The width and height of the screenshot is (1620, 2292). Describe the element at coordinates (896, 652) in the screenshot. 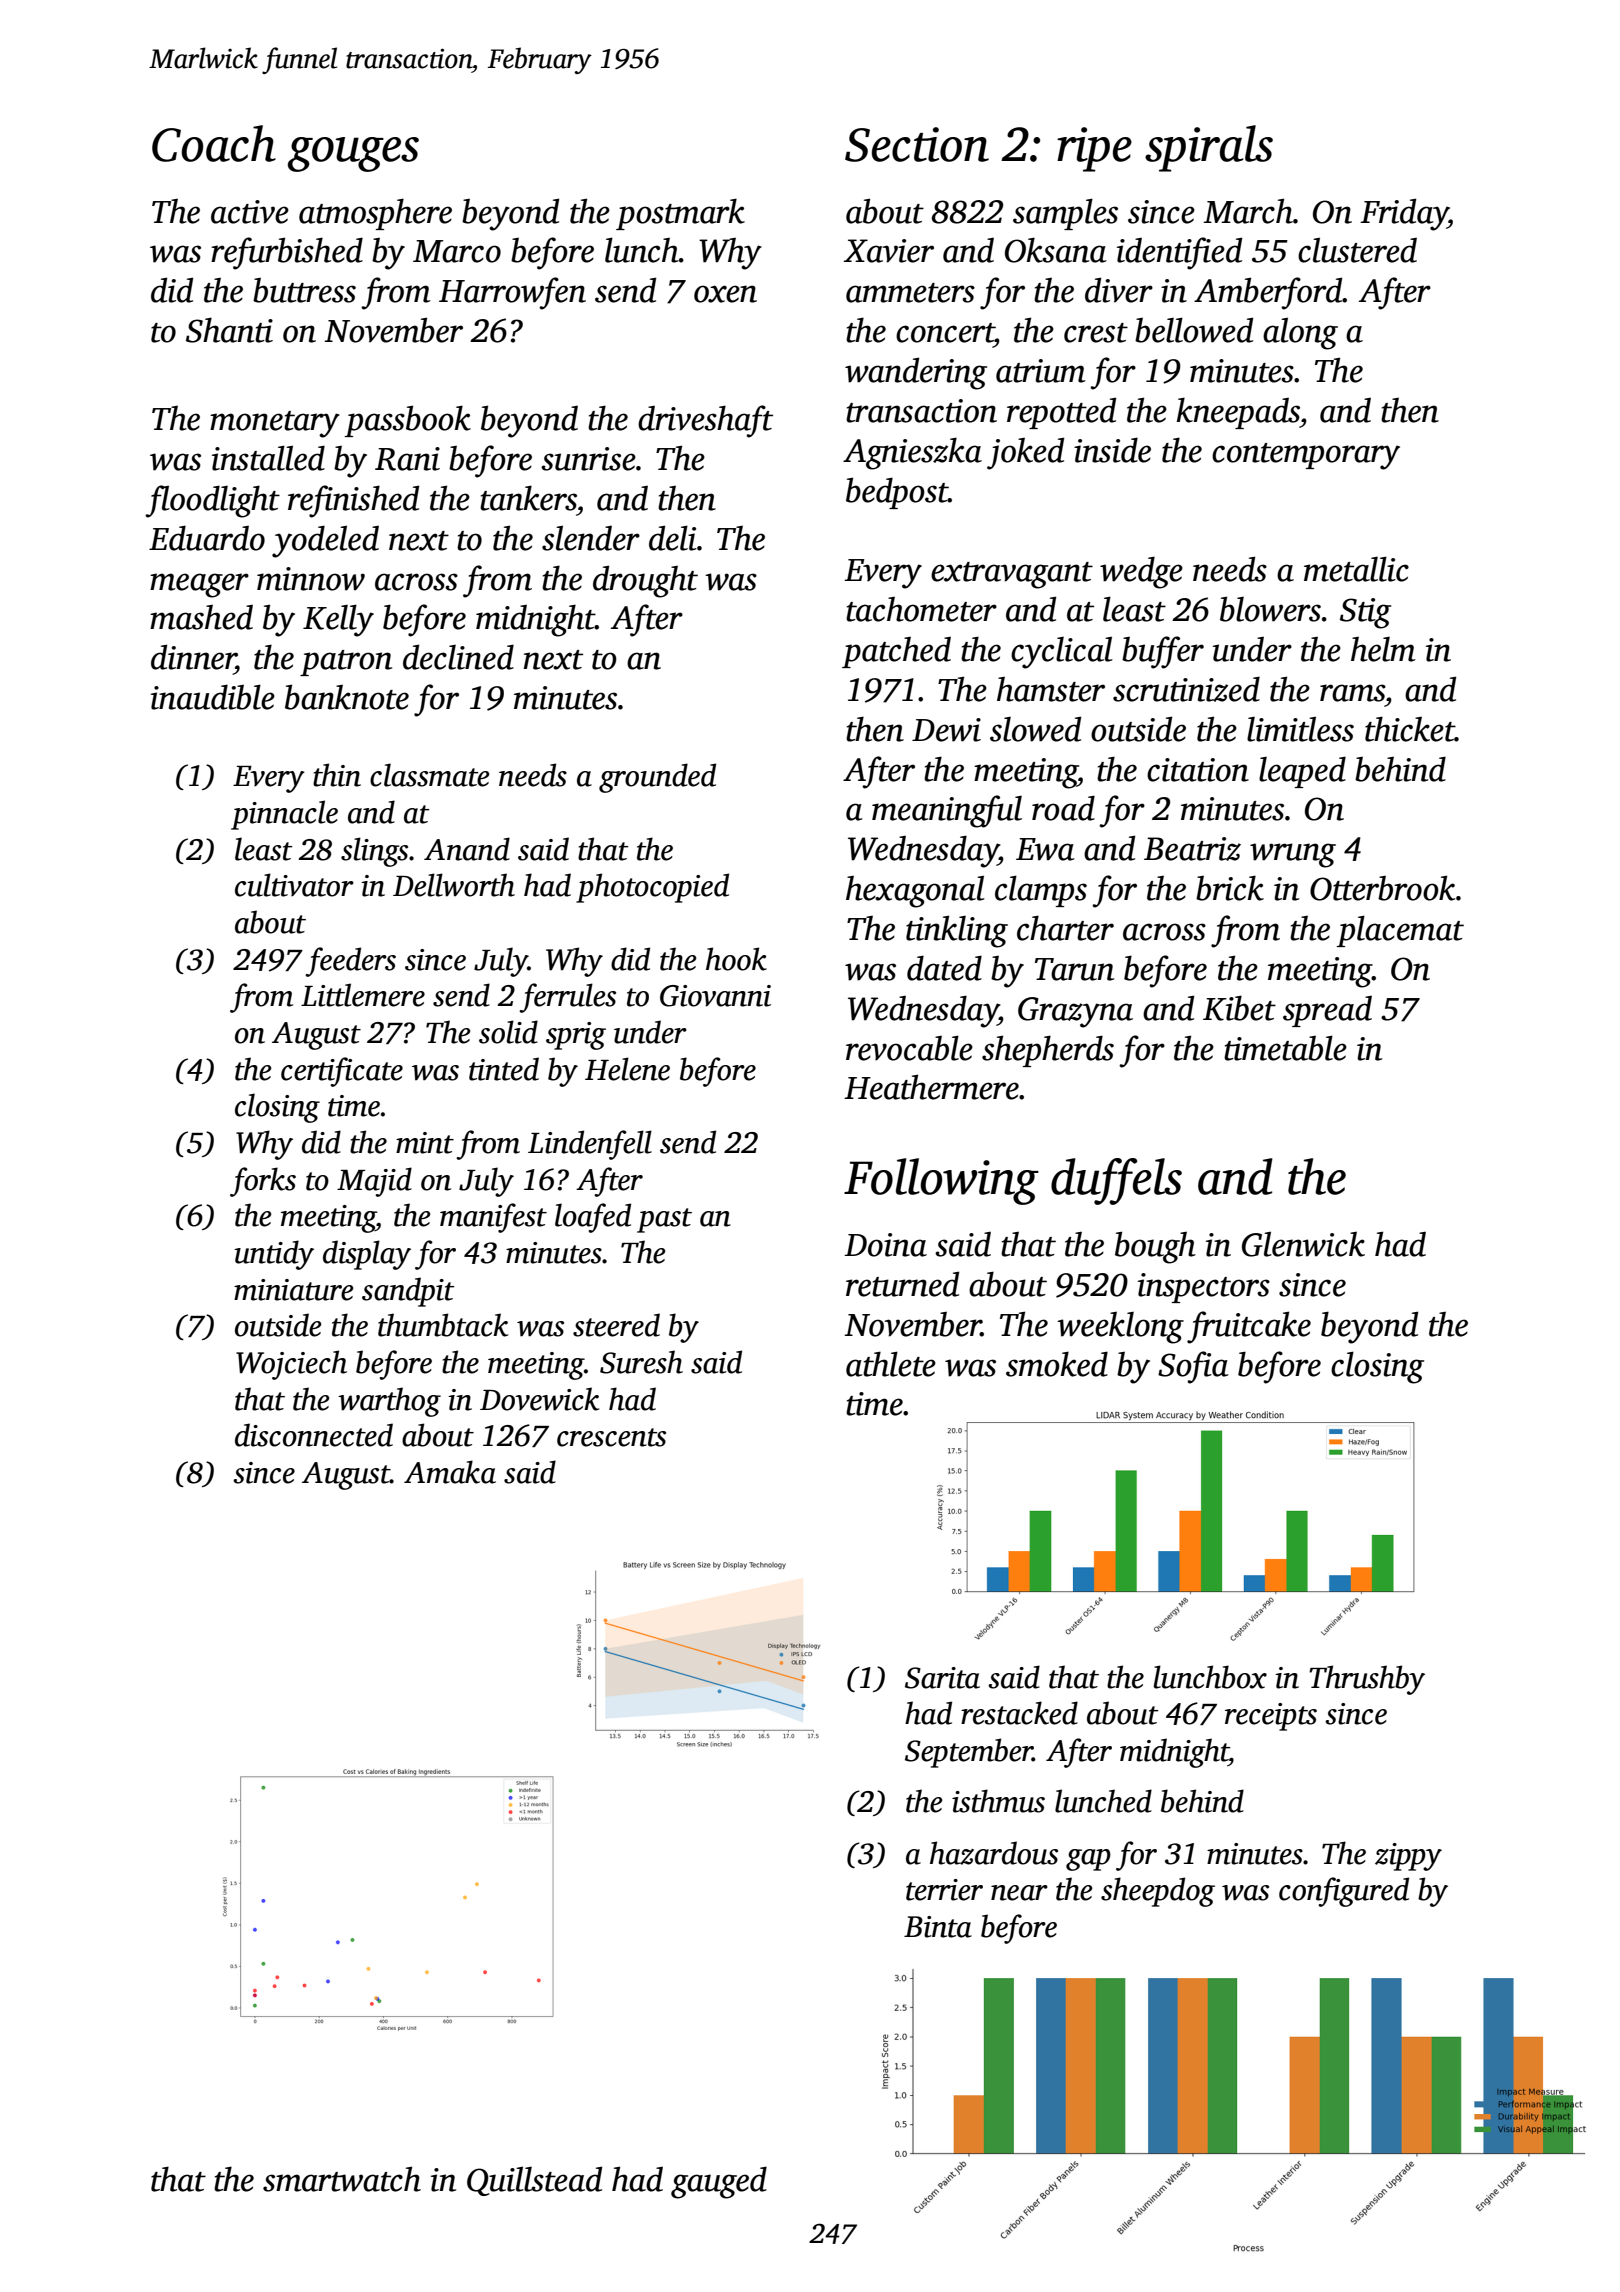

I see `patched` at that location.
